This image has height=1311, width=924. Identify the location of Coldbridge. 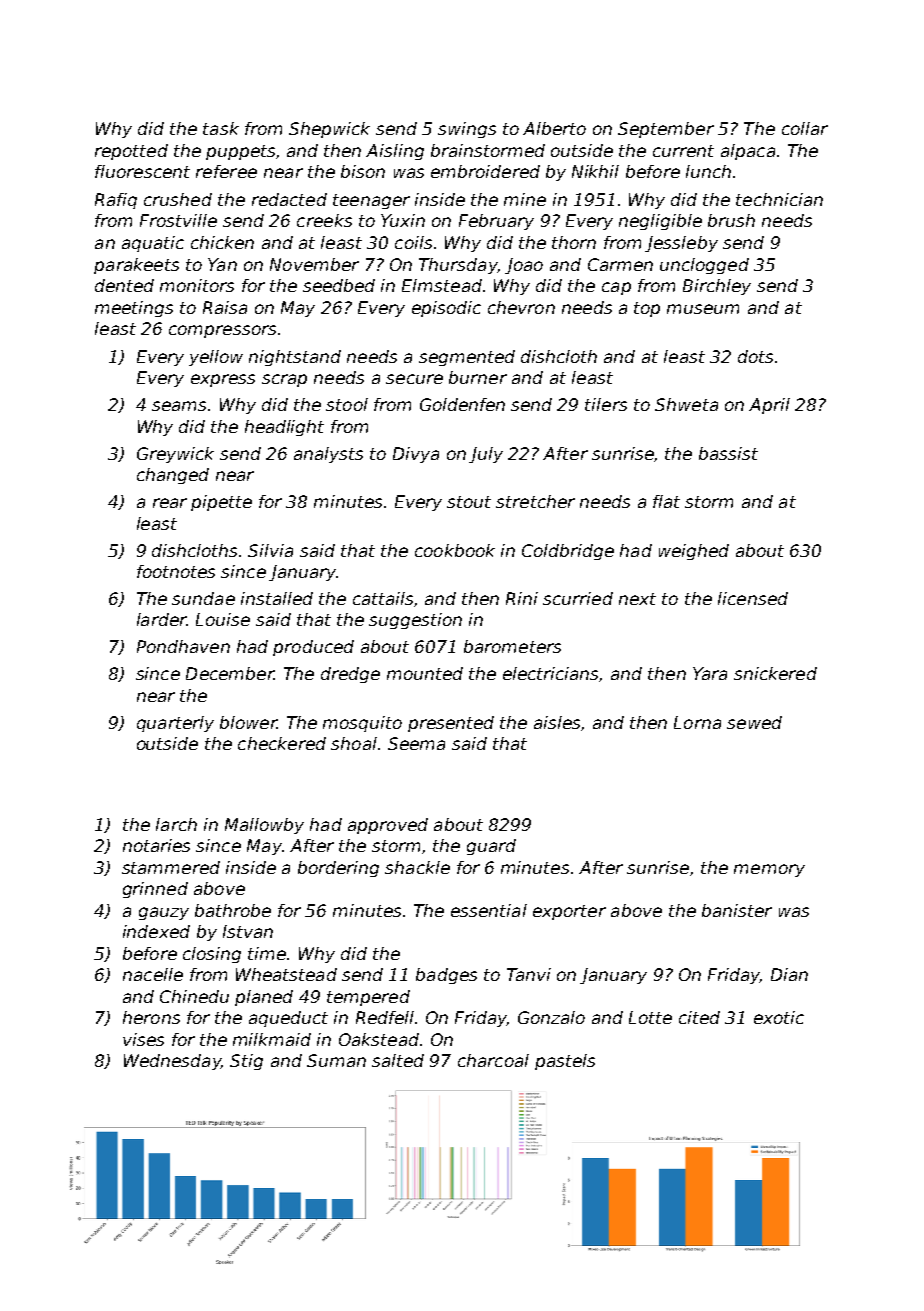
(568, 552).
